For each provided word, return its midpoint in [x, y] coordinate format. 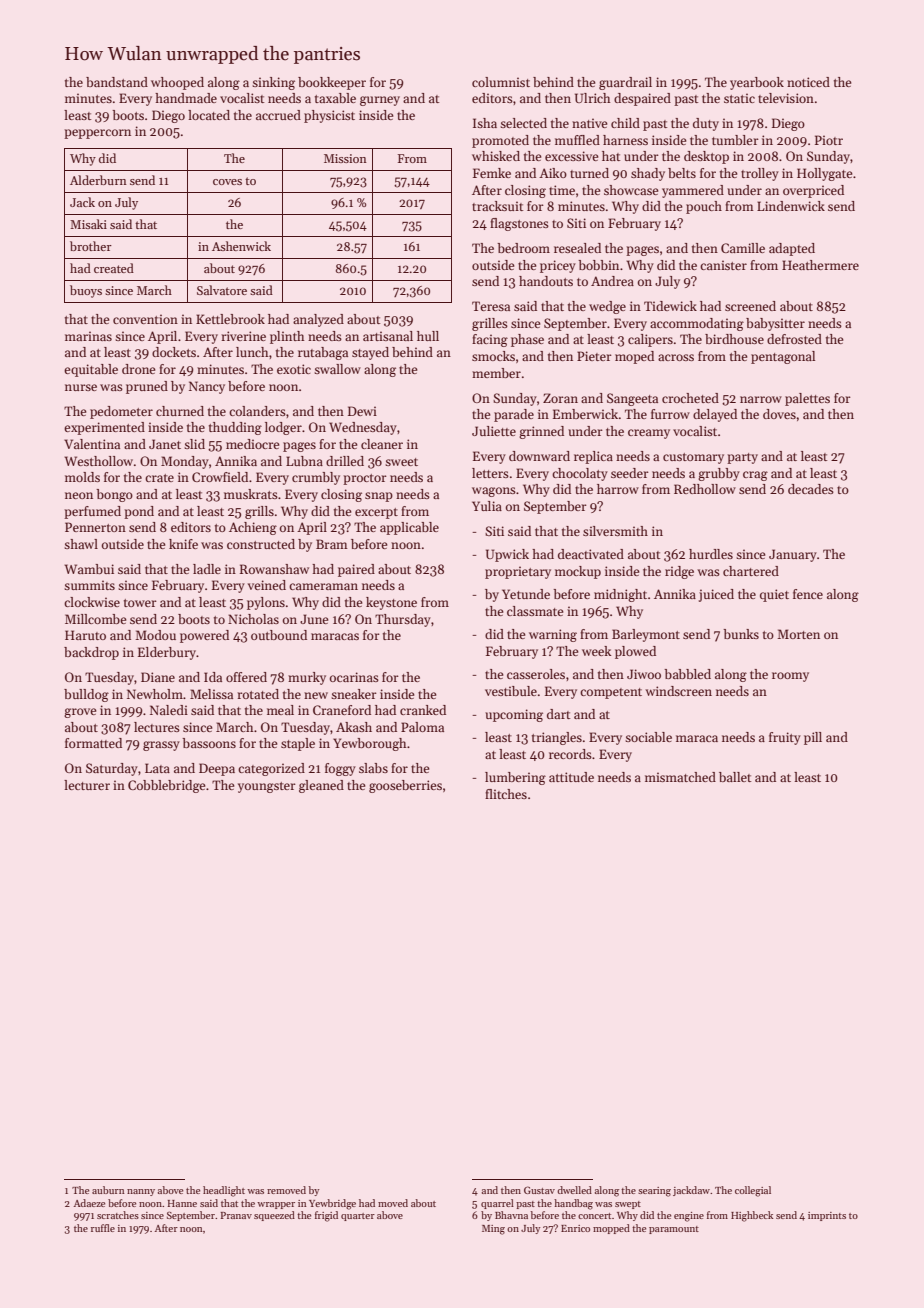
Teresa [491, 306]
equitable [91, 370]
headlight [224, 1191]
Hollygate [824, 174]
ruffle [103, 1228]
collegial [753, 1191]
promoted [500, 141]
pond [139, 512]
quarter [358, 1217]
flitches [506, 794]
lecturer [87, 785]
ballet [735, 777]
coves [227, 182]
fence [808, 594]
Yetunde [526, 594]
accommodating [697, 324]
